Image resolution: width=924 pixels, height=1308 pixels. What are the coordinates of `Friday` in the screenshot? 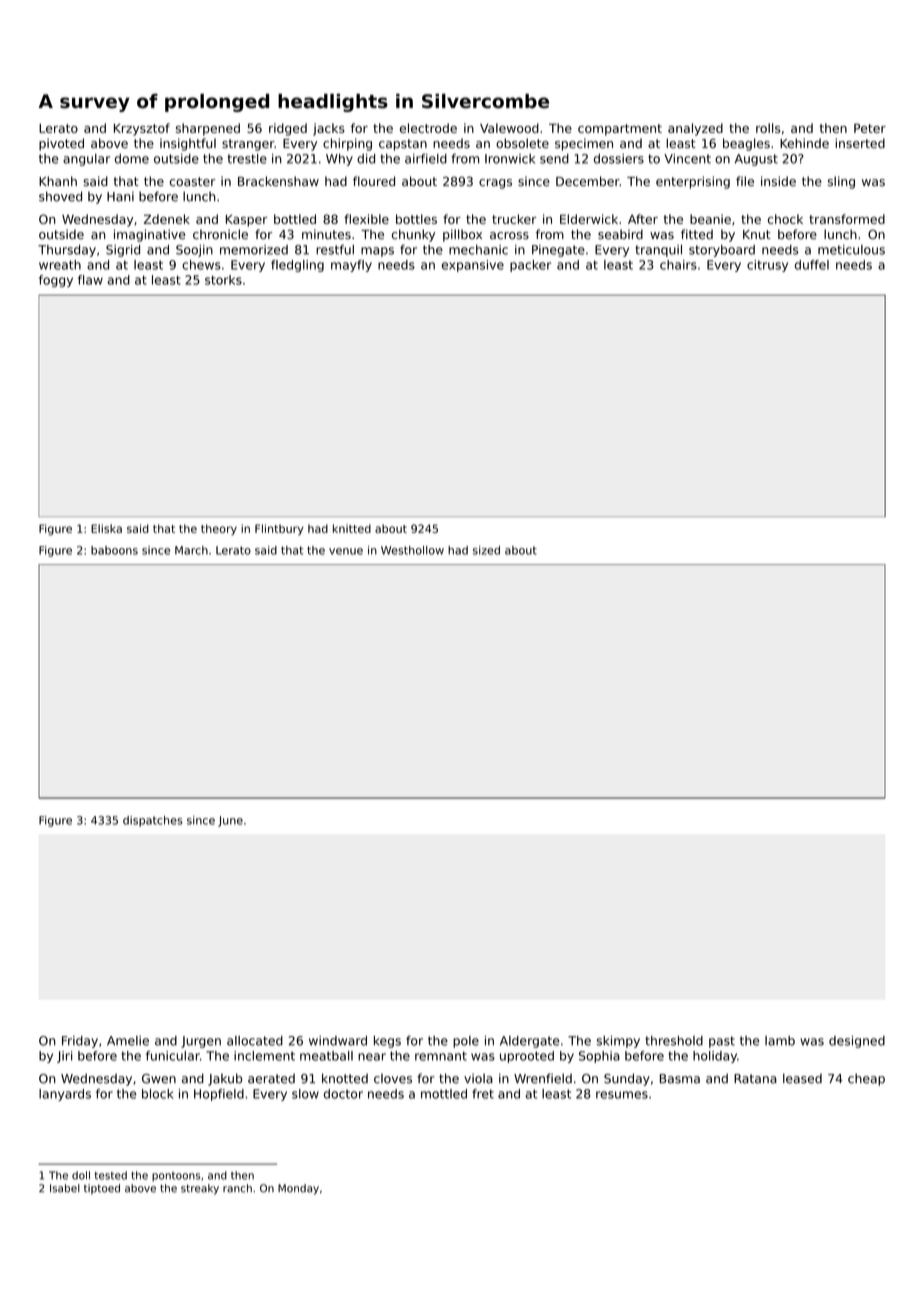 It's located at (80, 1042).
